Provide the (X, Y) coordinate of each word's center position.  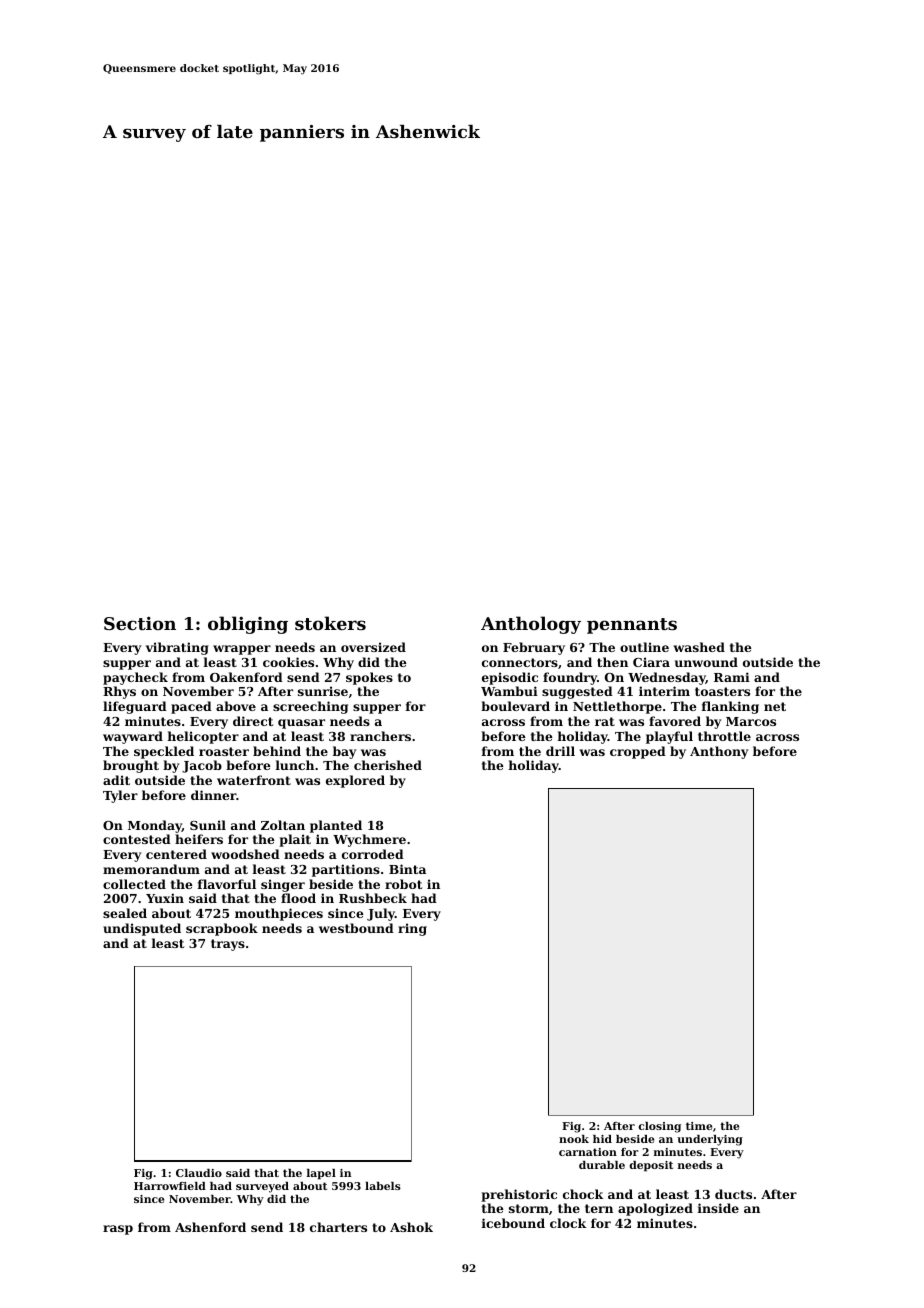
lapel (321, 1174)
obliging (248, 625)
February (534, 648)
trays (228, 945)
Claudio (199, 1173)
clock (568, 1223)
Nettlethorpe (617, 707)
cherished (388, 765)
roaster (224, 751)
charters (338, 1227)
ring (412, 929)
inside (718, 1208)
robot (403, 884)
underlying (710, 1140)
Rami (732, 677)
